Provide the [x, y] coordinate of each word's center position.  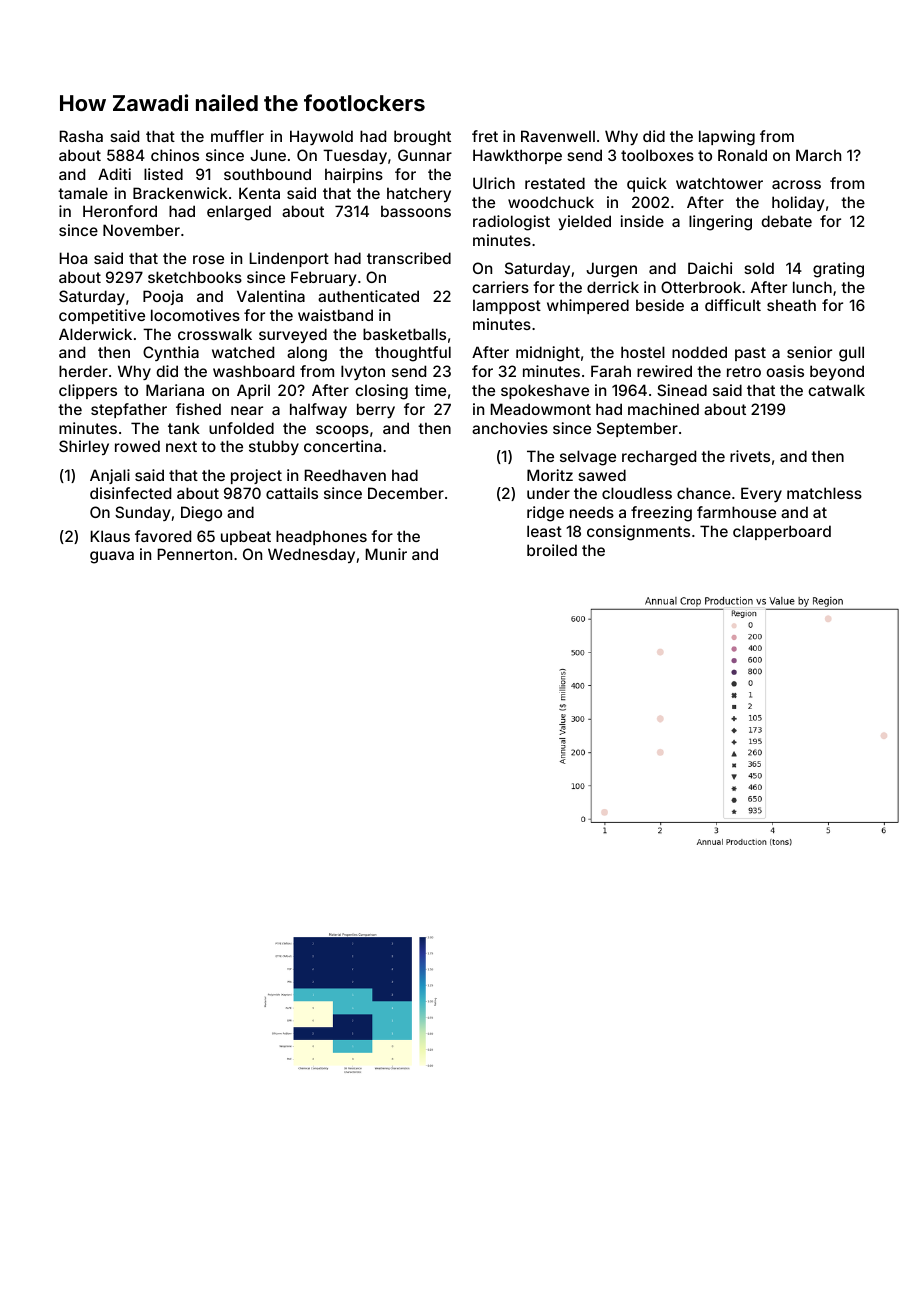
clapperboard [782, 532]
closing [381, 392]
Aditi [114, 174]
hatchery [419, 194]
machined [663, 409]
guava [112, 557]
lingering [720, 223]
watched [243, 352]
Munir [386, 554]
